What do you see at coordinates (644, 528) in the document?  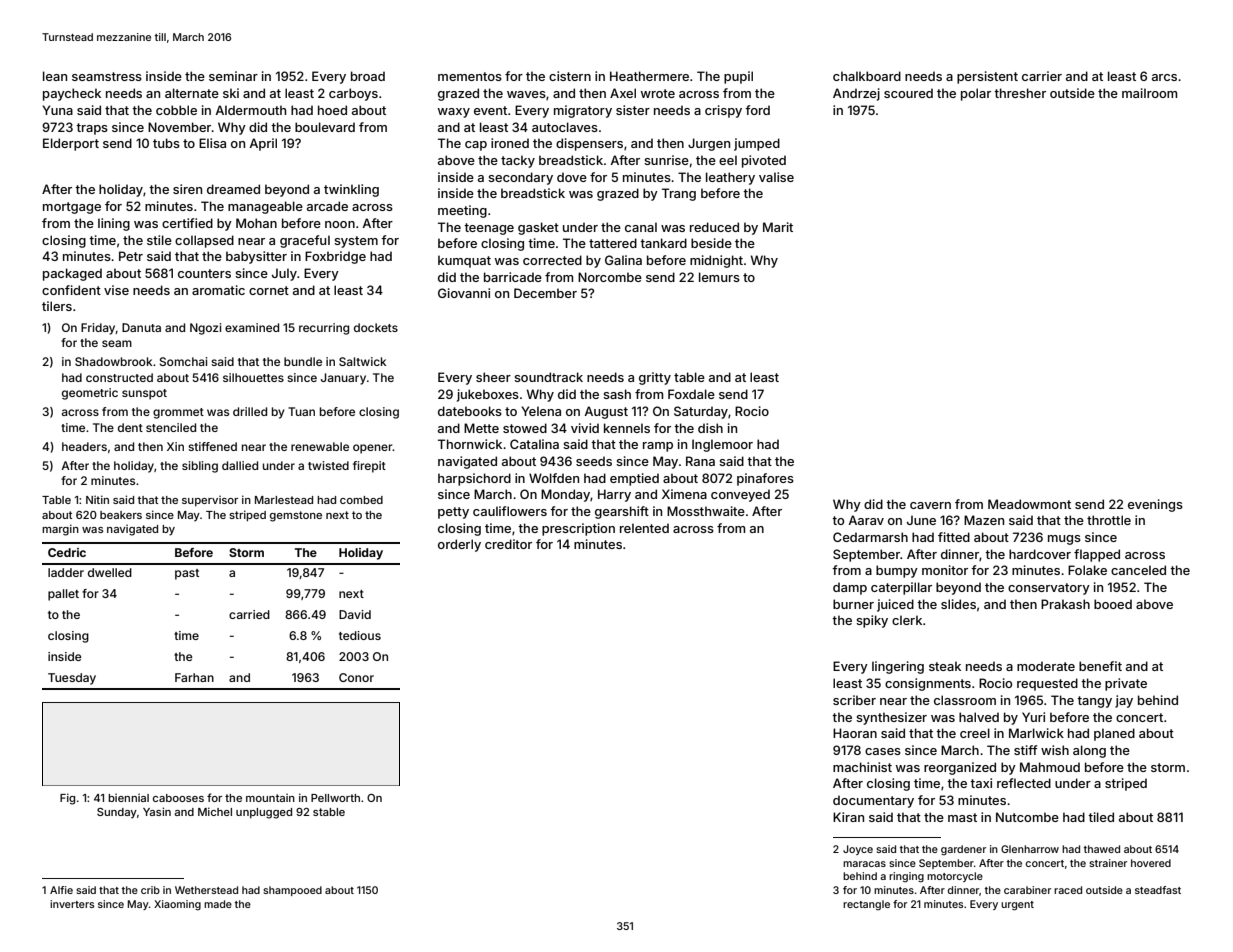 I see `relented` at bounding box center [644, 528].
